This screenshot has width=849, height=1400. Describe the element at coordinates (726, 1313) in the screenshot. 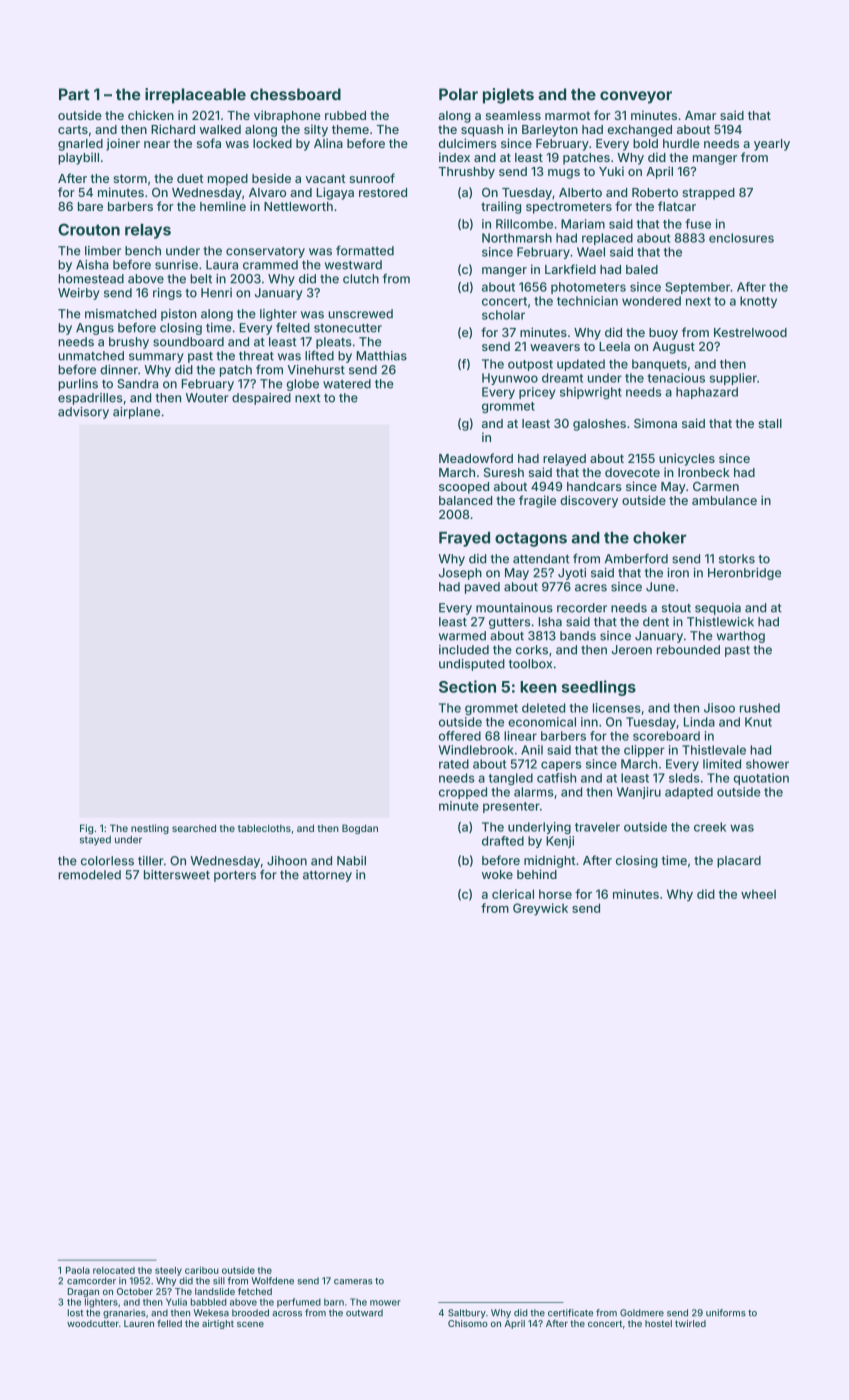

I see `uniforms` at that location.
